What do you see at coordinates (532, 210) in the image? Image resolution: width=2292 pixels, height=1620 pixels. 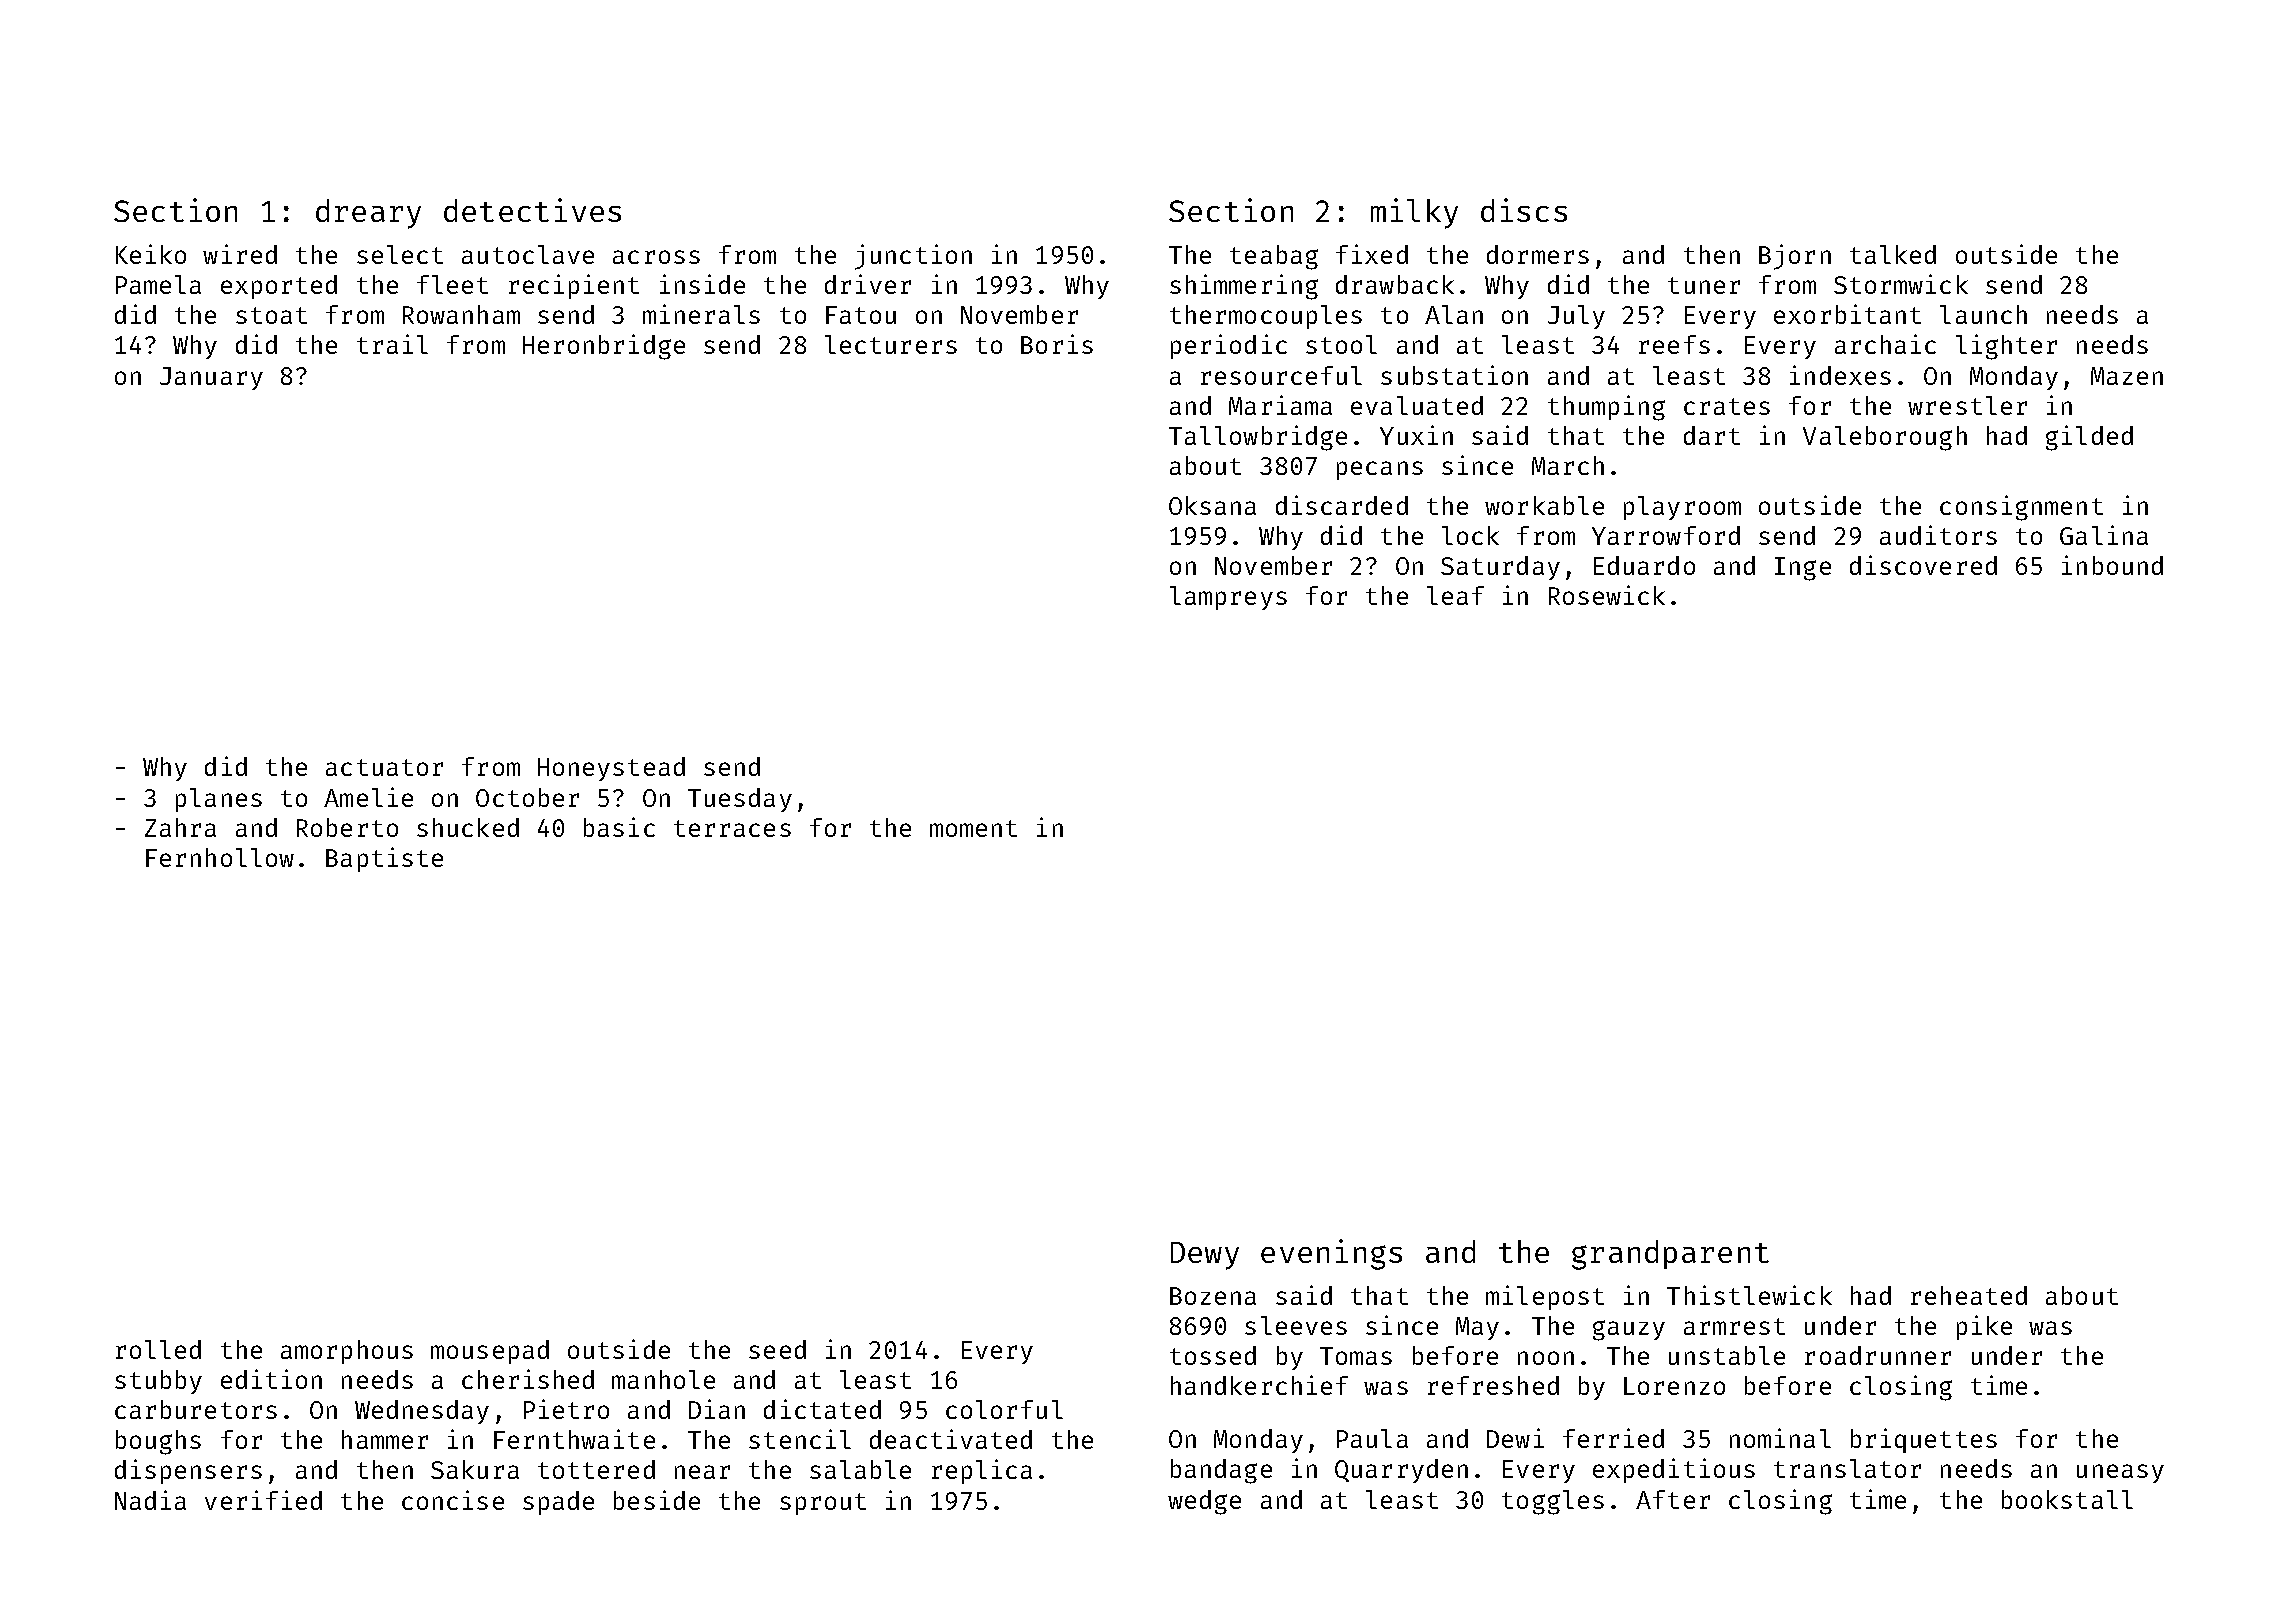 I see `detectives` at bounding box center [532, 210].
